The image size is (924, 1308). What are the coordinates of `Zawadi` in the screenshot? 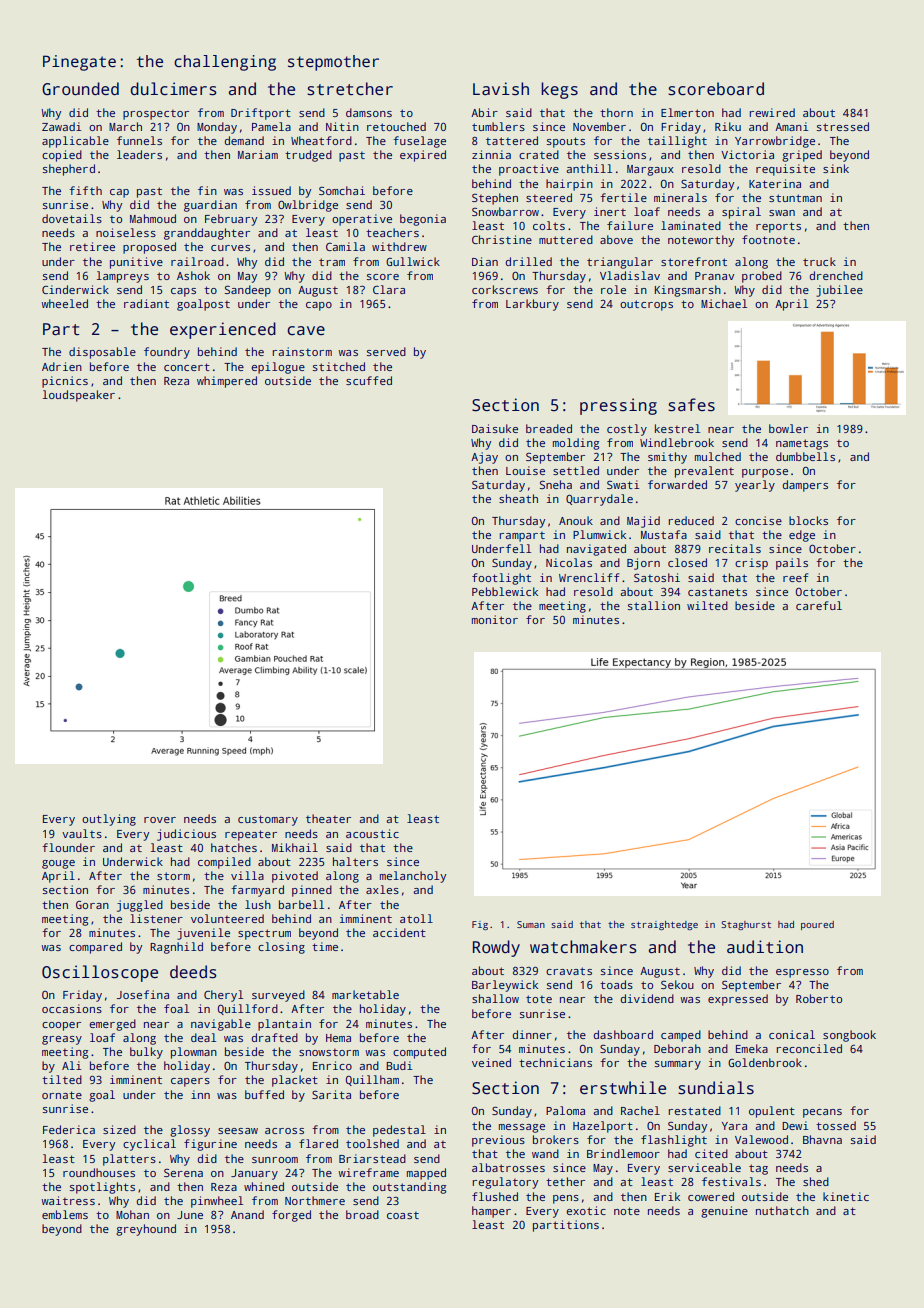 It's located at (62, 126).
